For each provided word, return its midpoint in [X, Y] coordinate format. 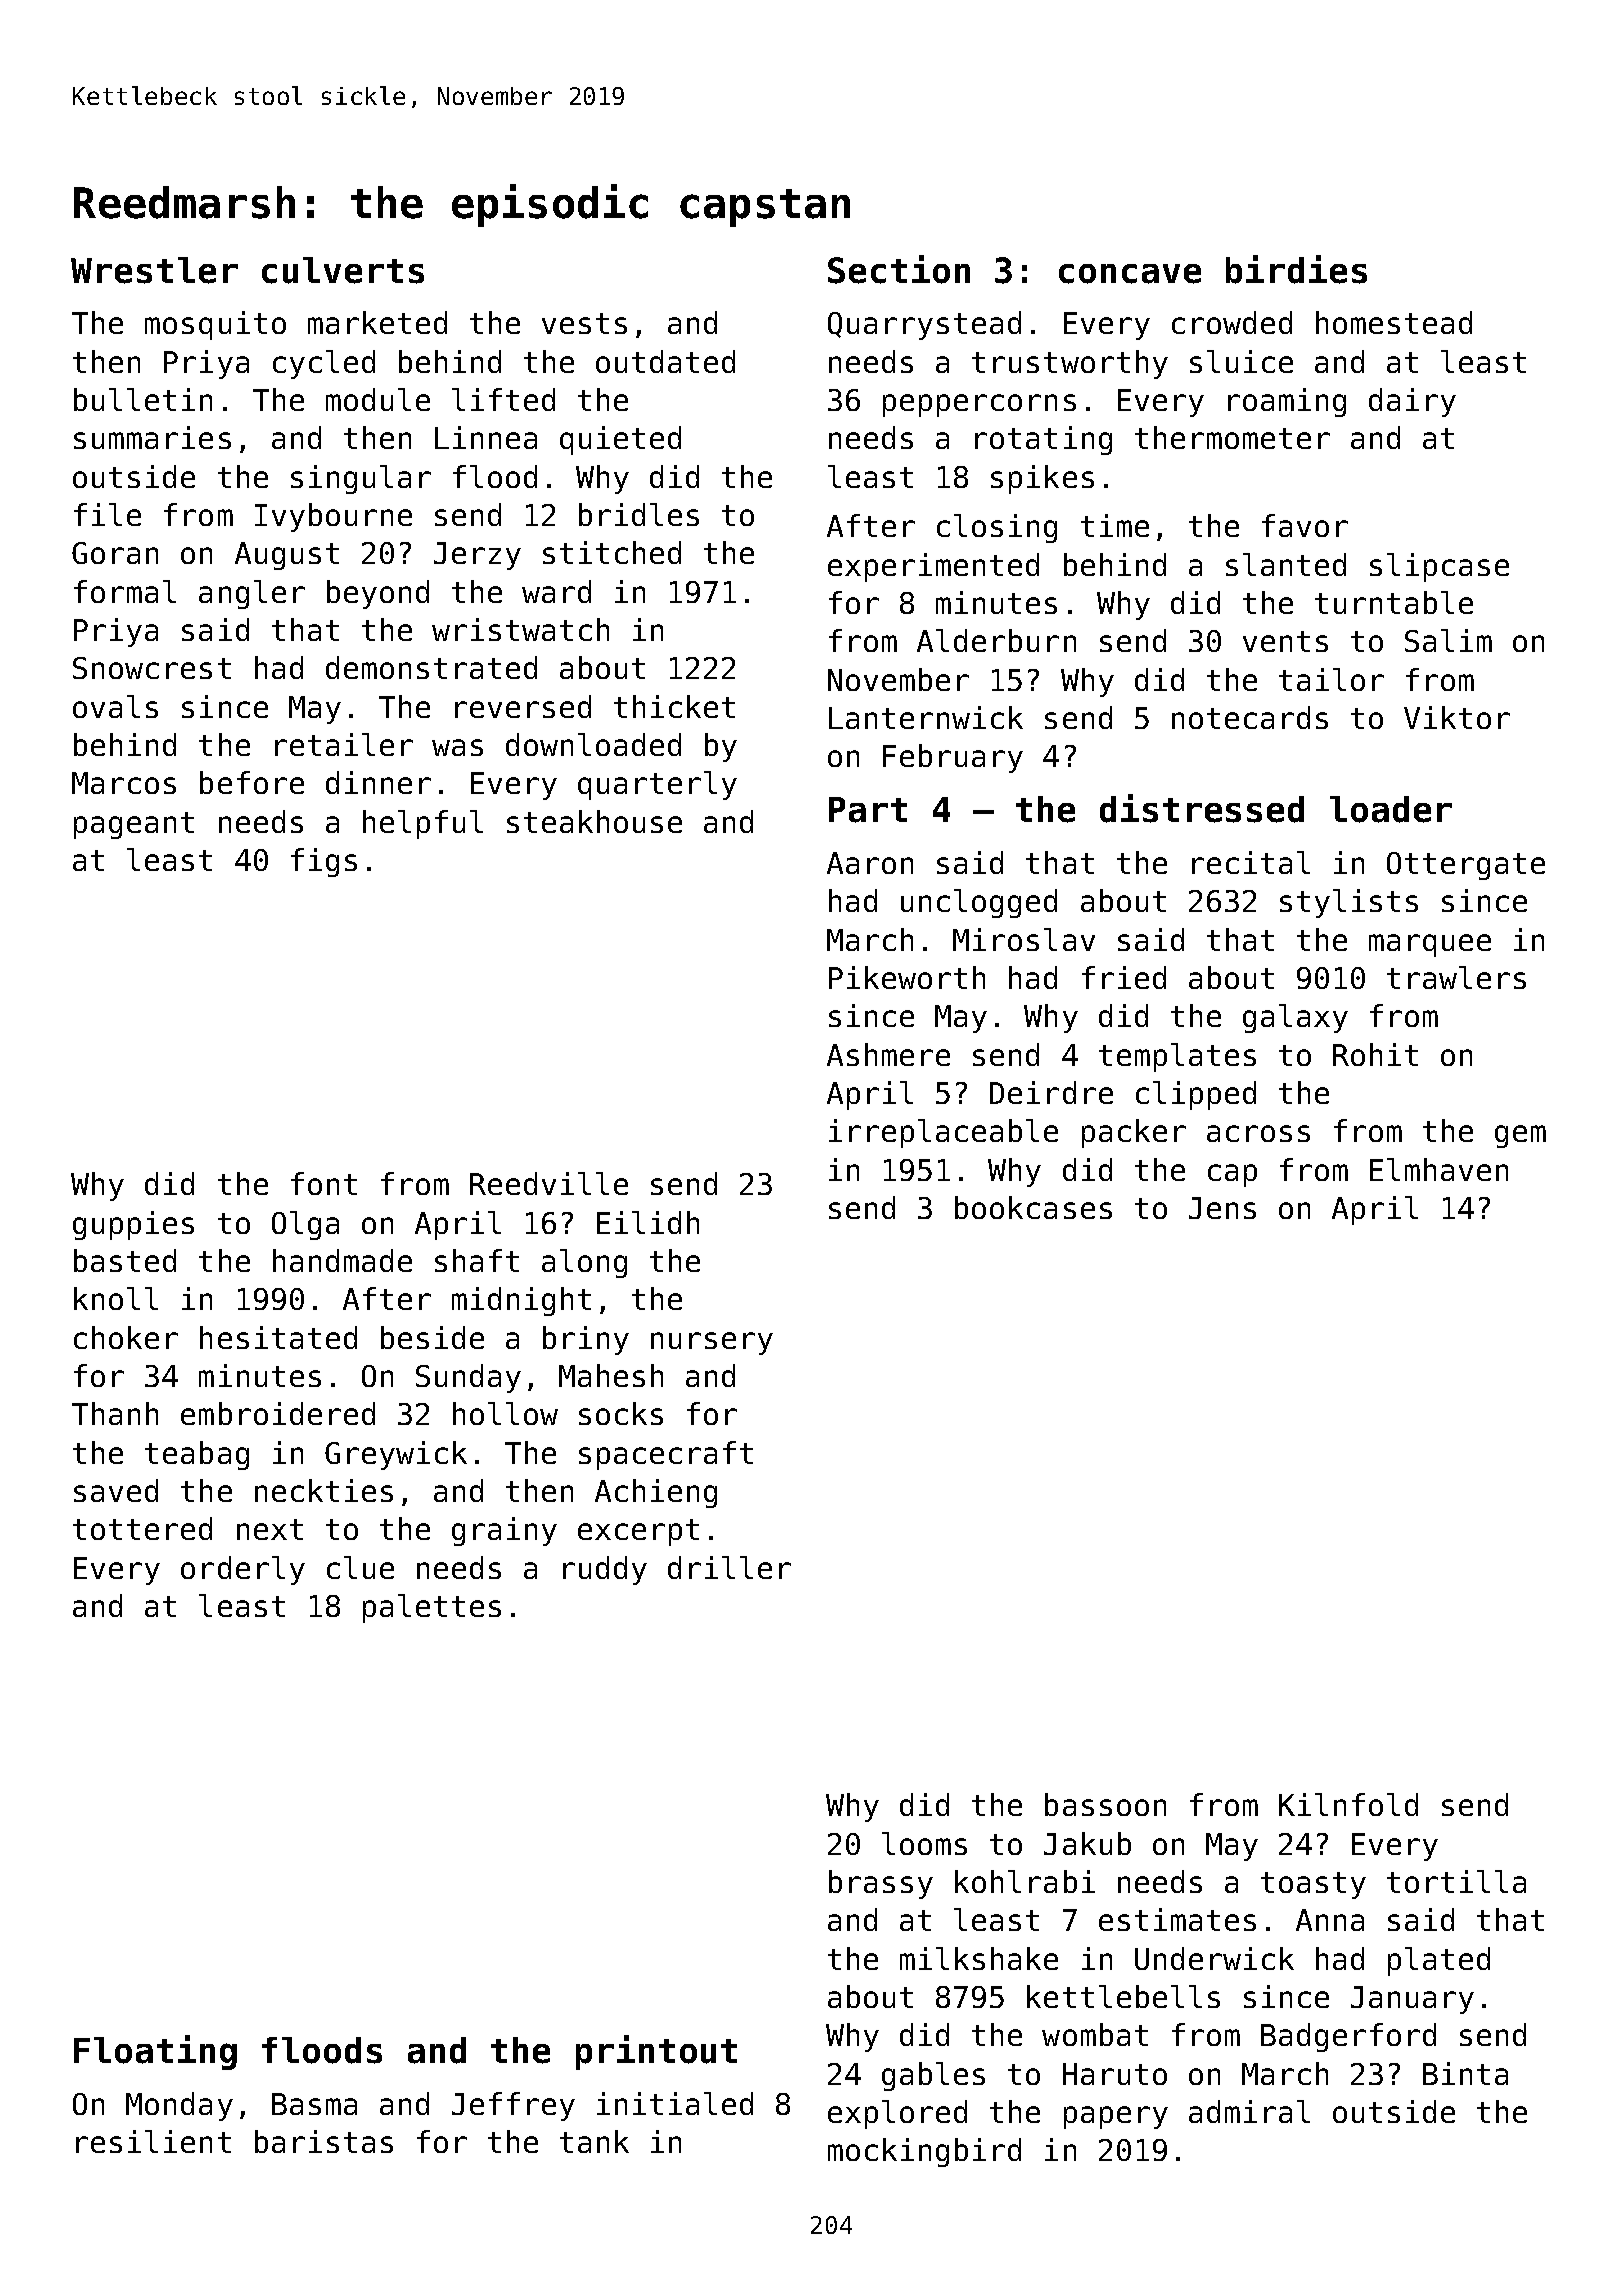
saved [116, 1490]
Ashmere [888, 1054]
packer [1134, 1133]
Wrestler [154, 270]
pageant [134, 825]
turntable [1394, 602]
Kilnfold [1348, 1804]
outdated [665, 361]
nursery [712, 1343]
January [1412, 2000]
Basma [314, 2104]
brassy [881, 1884]
